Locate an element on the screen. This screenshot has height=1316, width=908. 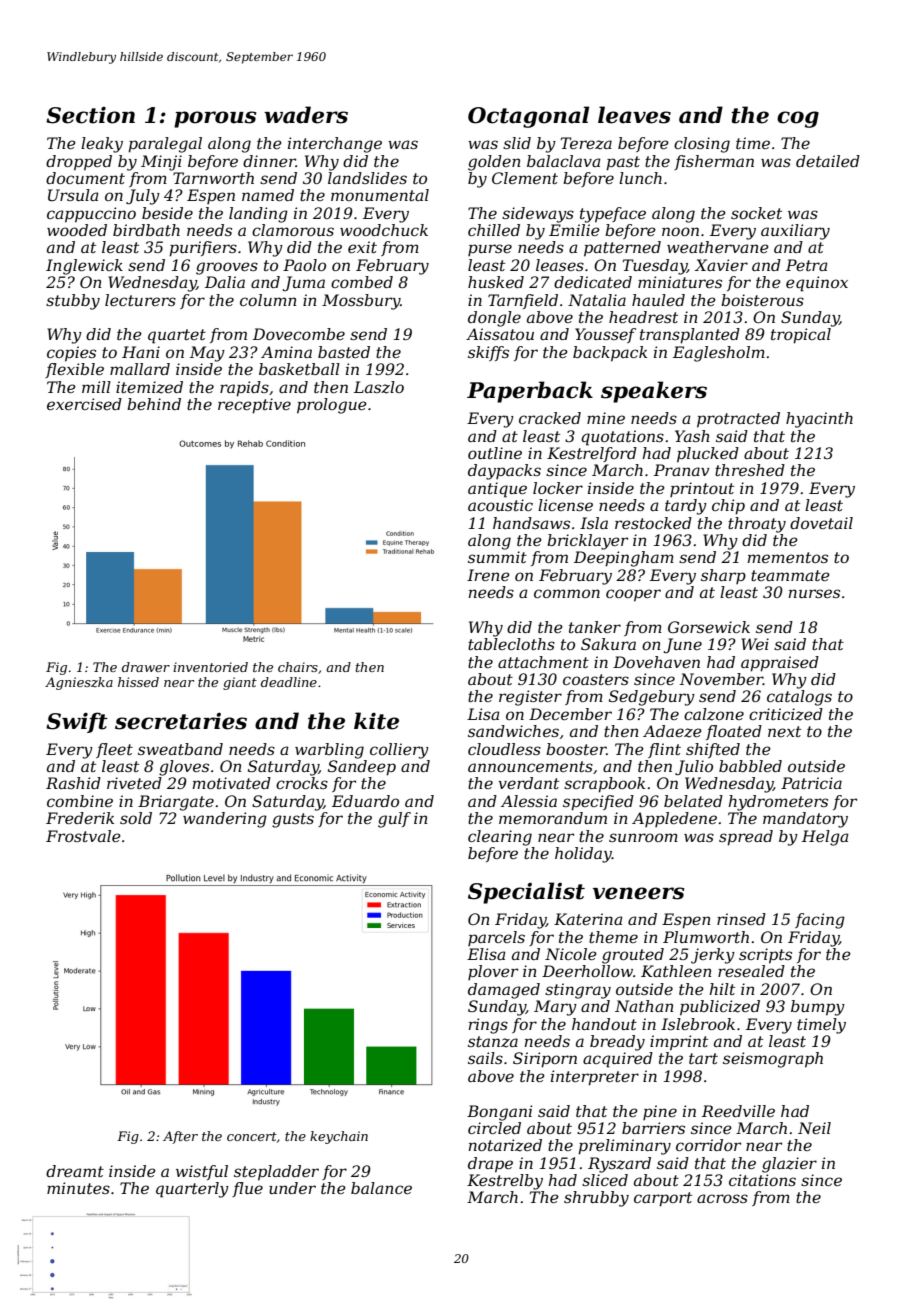
beside is located at coordinates (167, 213).
